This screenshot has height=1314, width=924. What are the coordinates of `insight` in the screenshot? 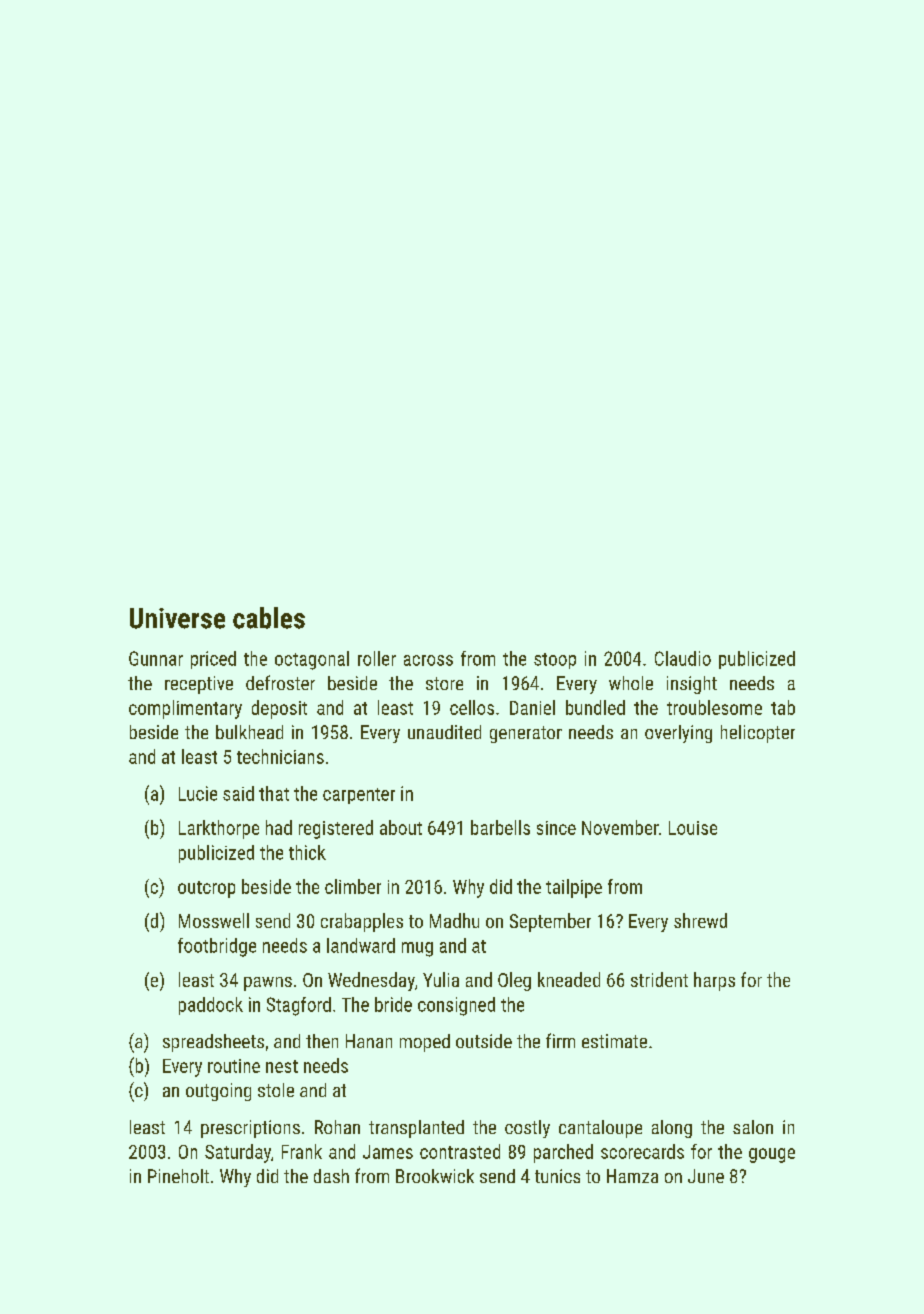 It's located at (692, 685).
